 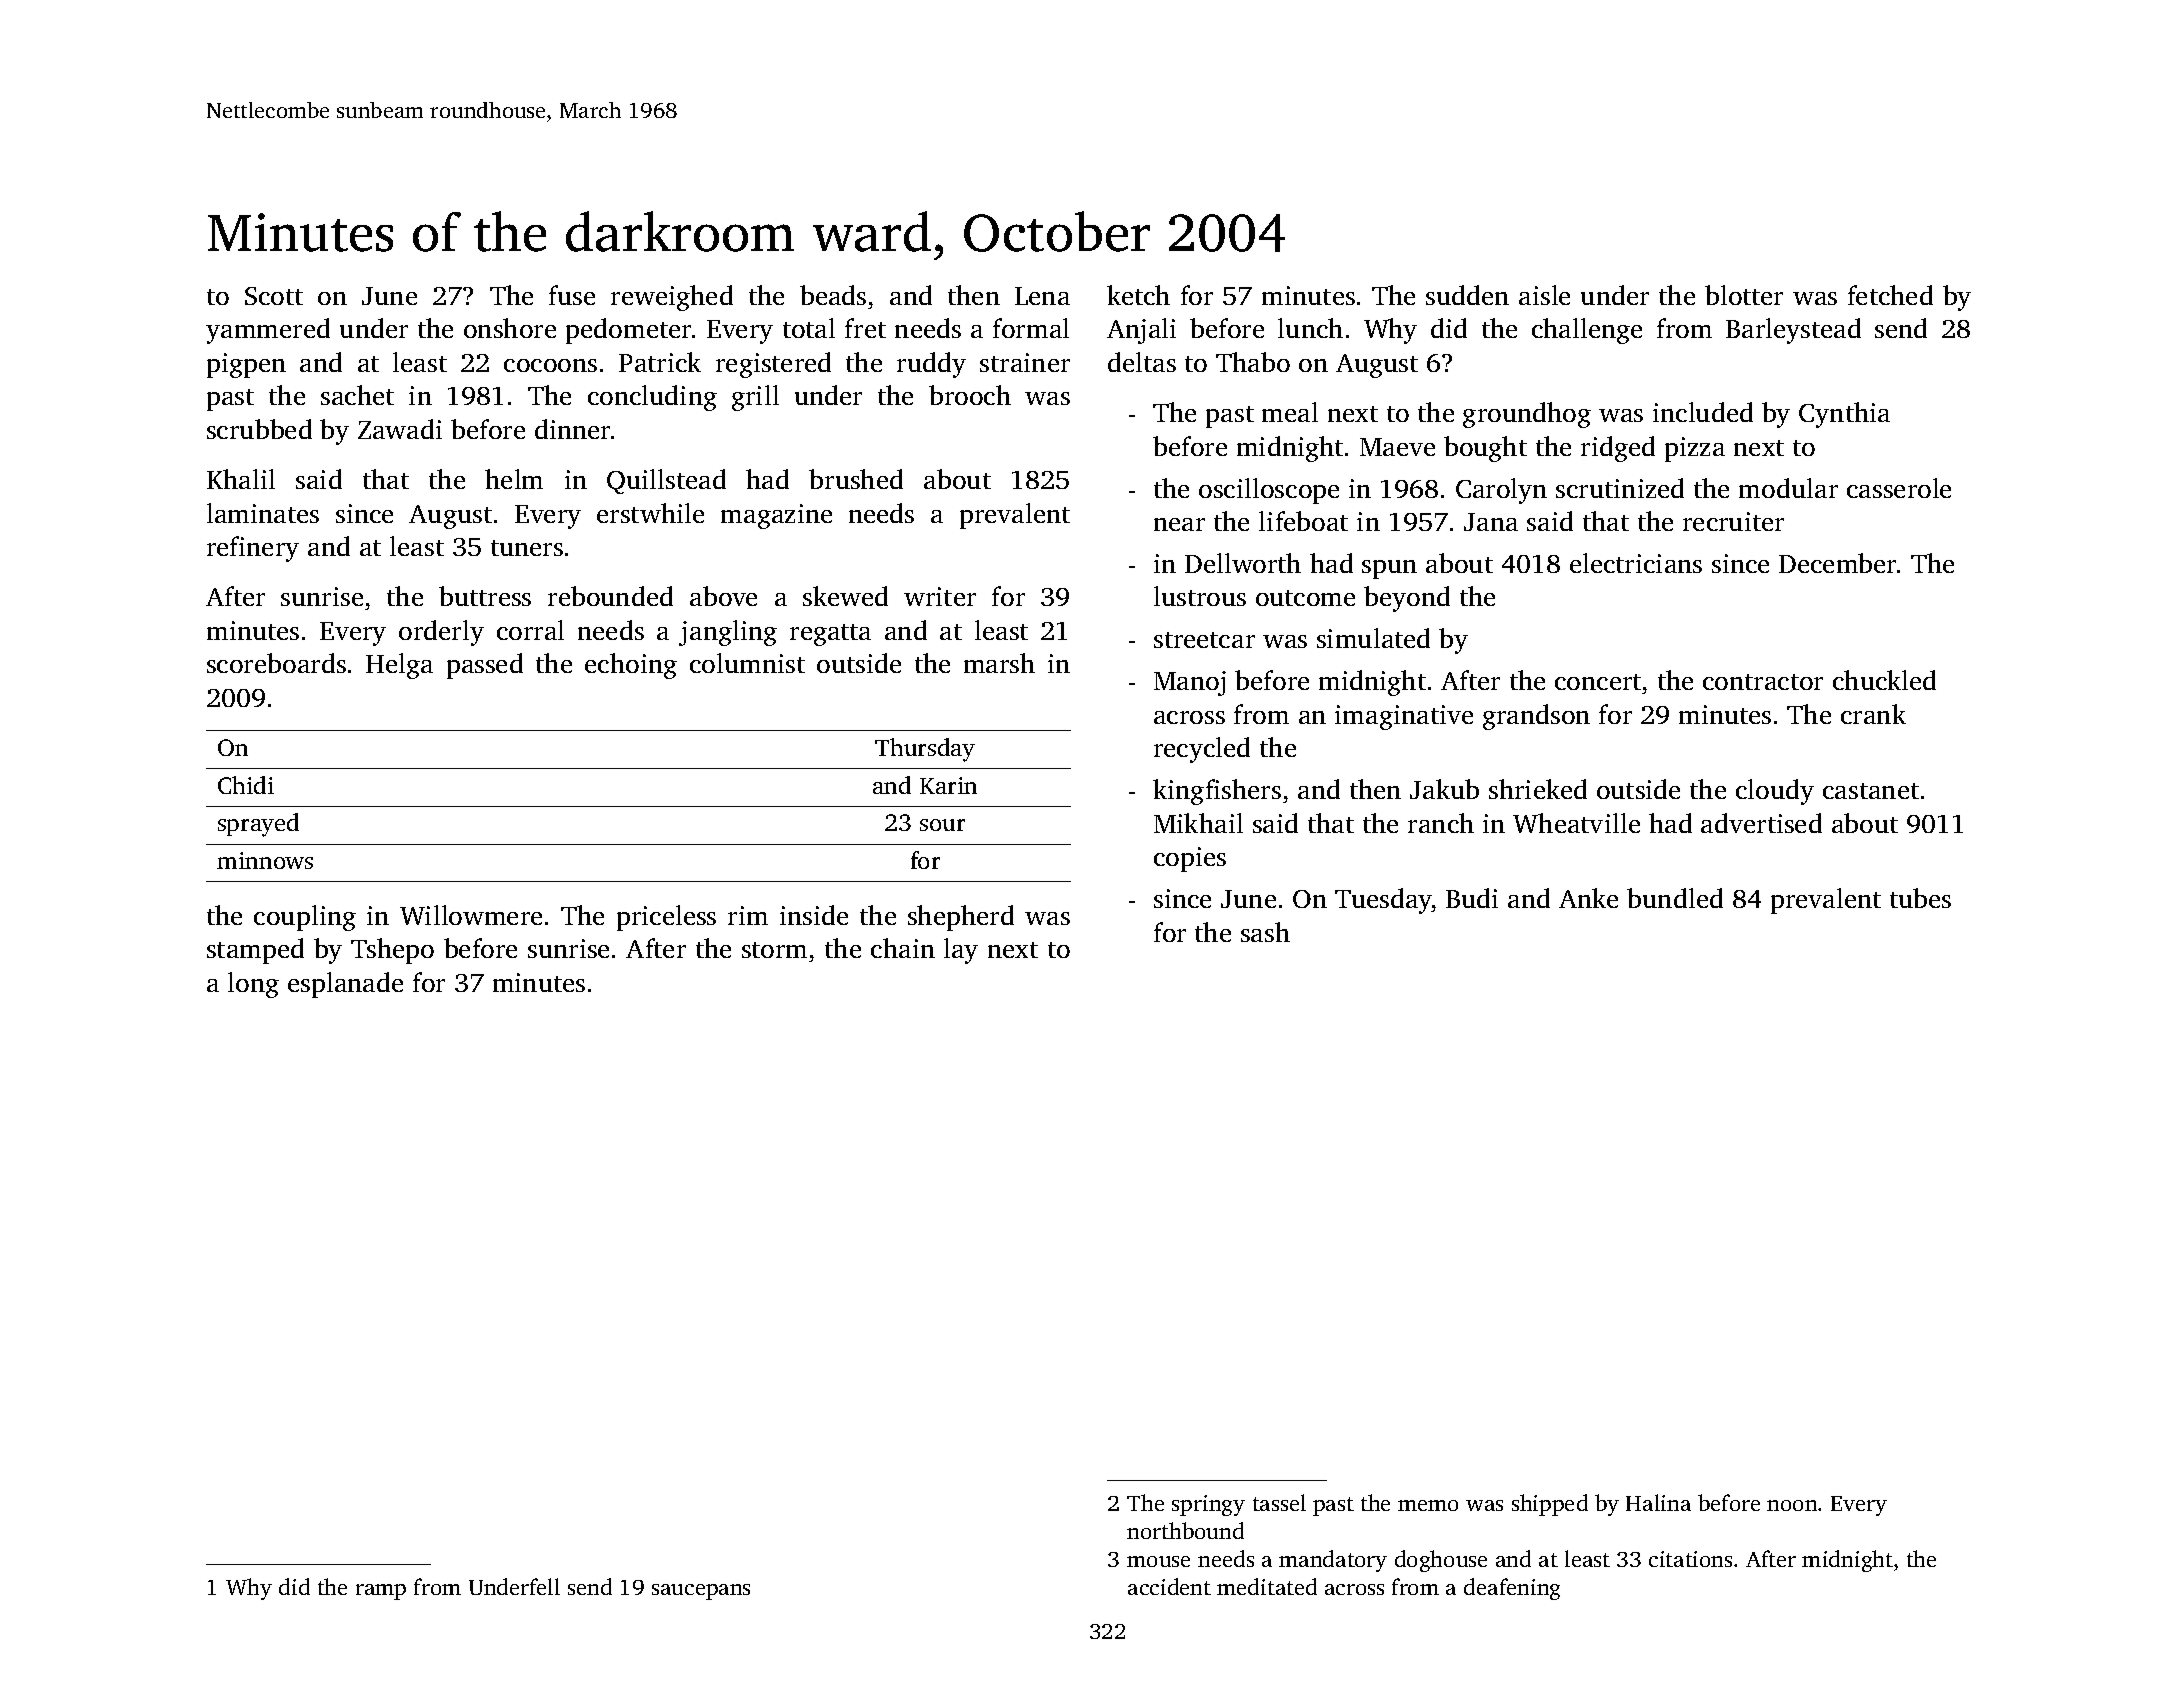 What do you see at coordinates (931, 365) in the document?
I see `ruddy` at bounding box center [931, 365].
